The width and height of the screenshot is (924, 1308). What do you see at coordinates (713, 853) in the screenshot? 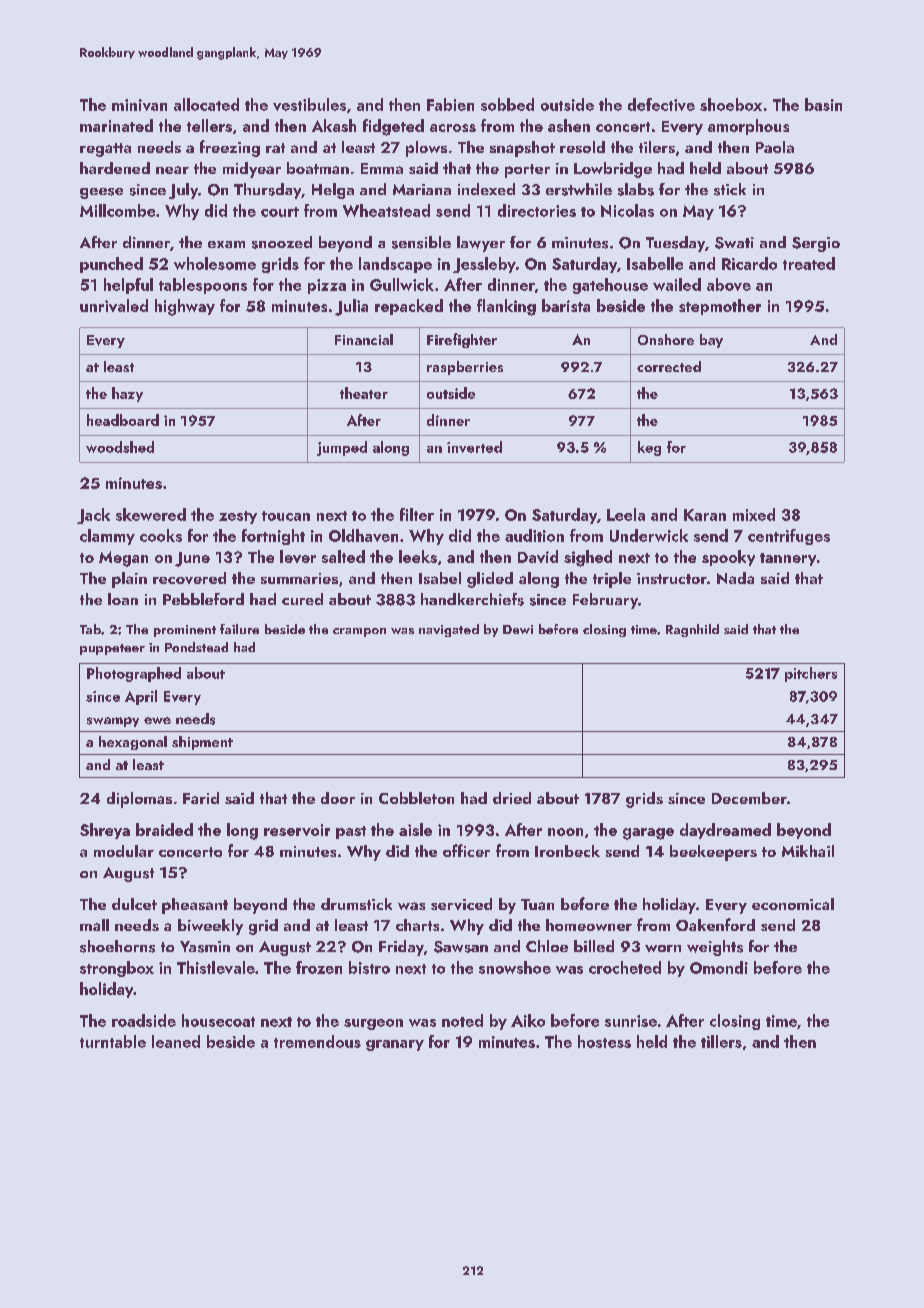
I see `beekeepers` at bounding box center [713, 853].
